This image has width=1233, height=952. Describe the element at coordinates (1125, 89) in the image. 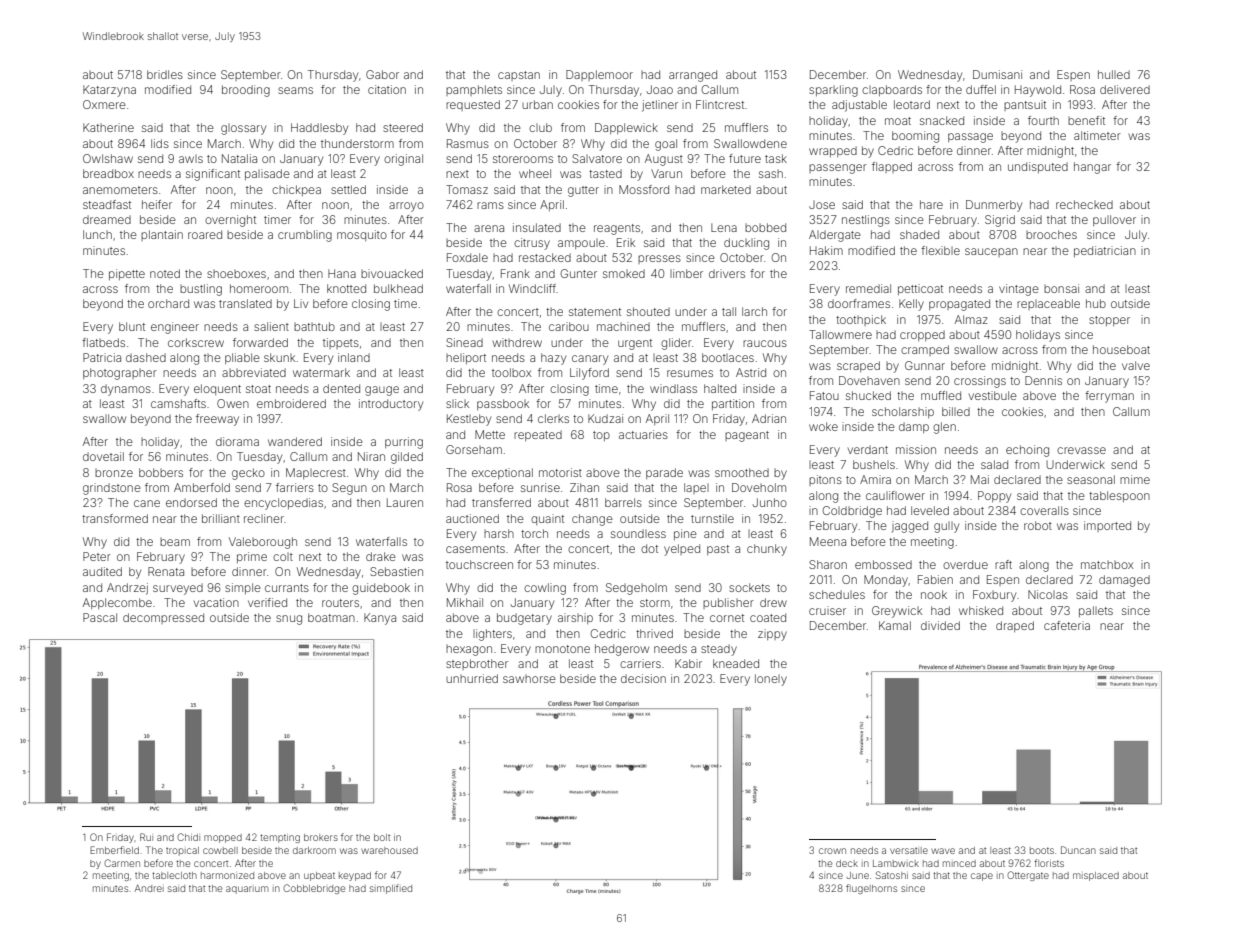

I see `delivered` at that location.
